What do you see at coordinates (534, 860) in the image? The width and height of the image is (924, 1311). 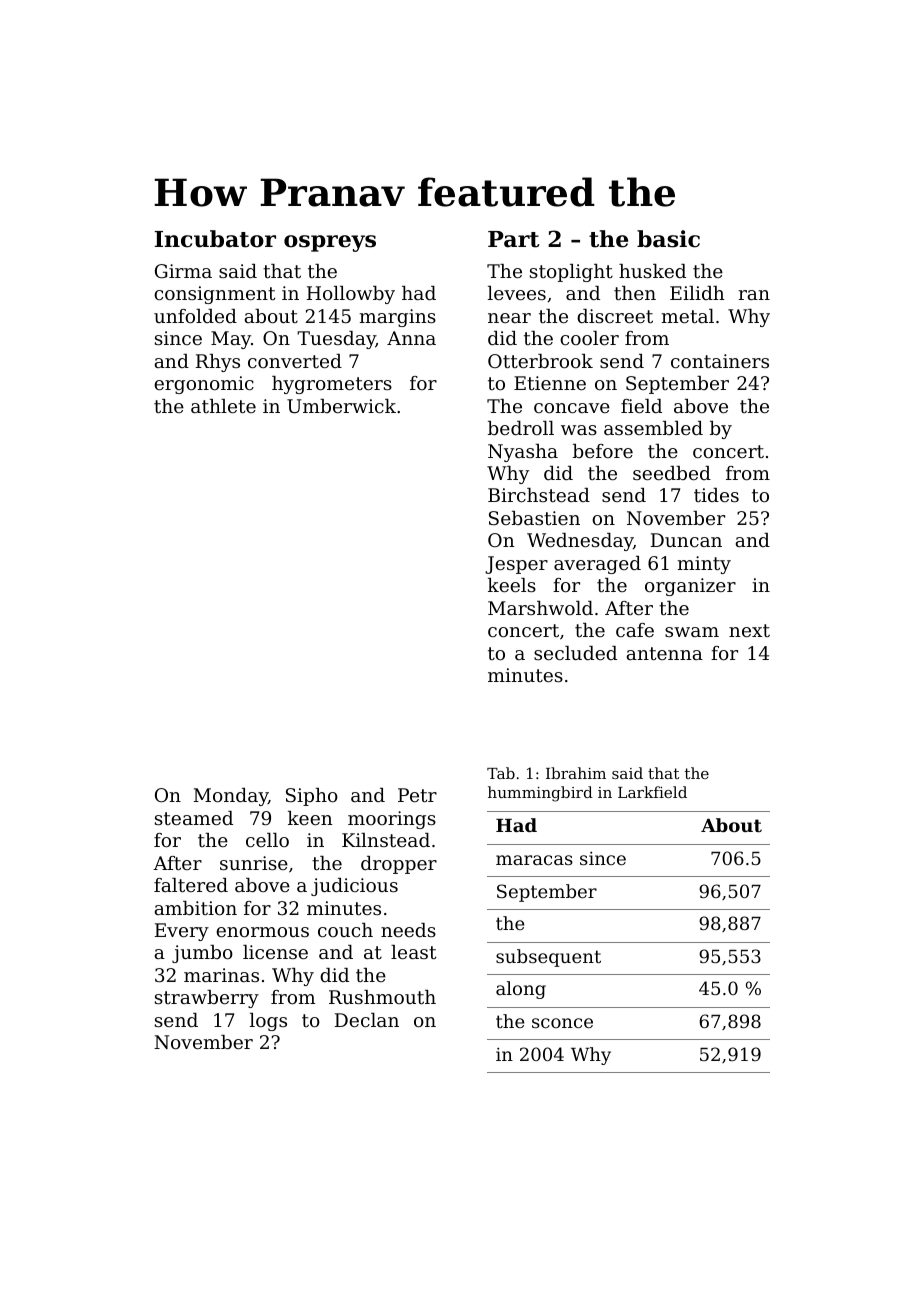 I see `maracas` at bounding box center [534, 860].
